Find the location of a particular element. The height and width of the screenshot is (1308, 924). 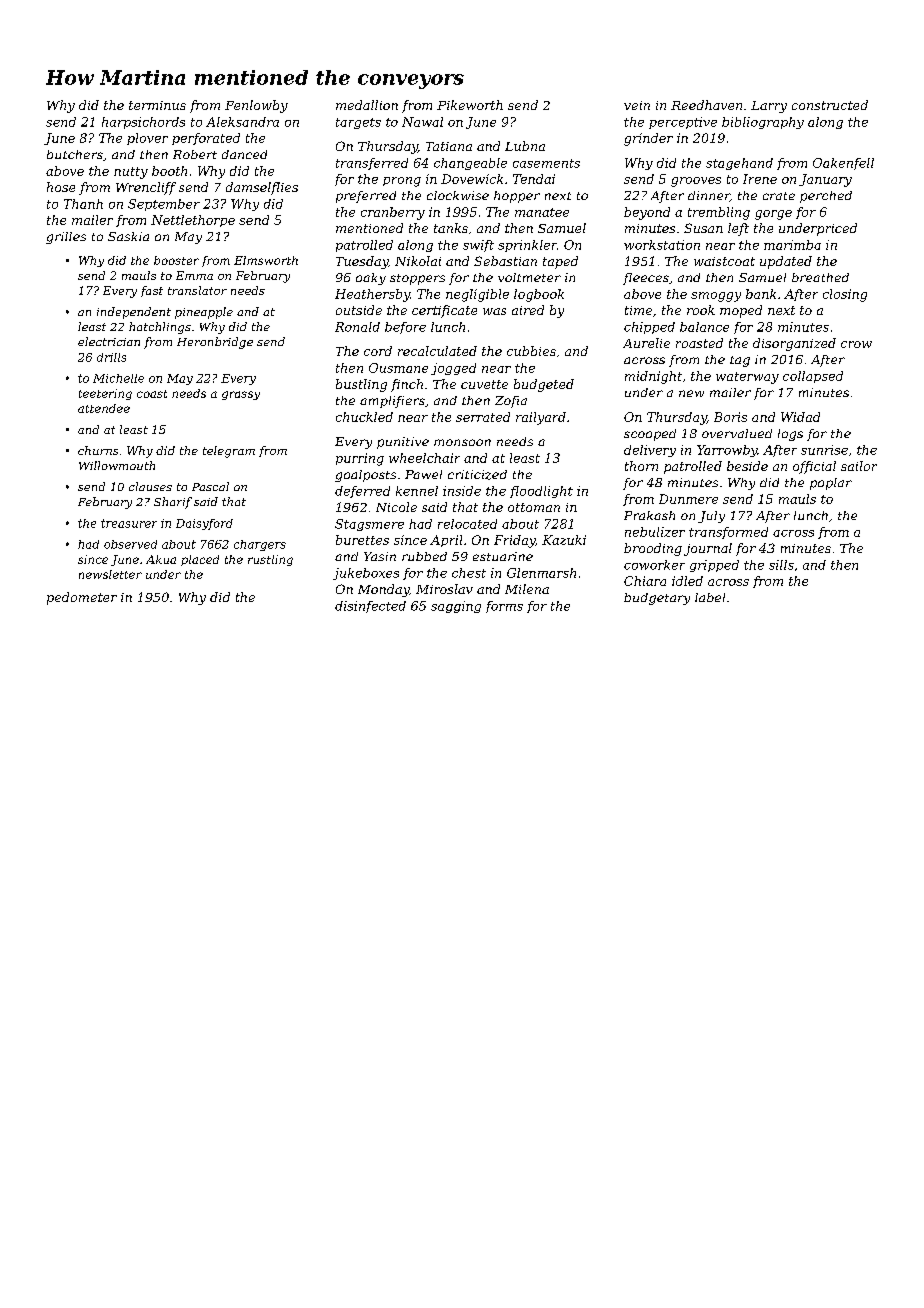

pedometer is located at coordinates (82, 598).
